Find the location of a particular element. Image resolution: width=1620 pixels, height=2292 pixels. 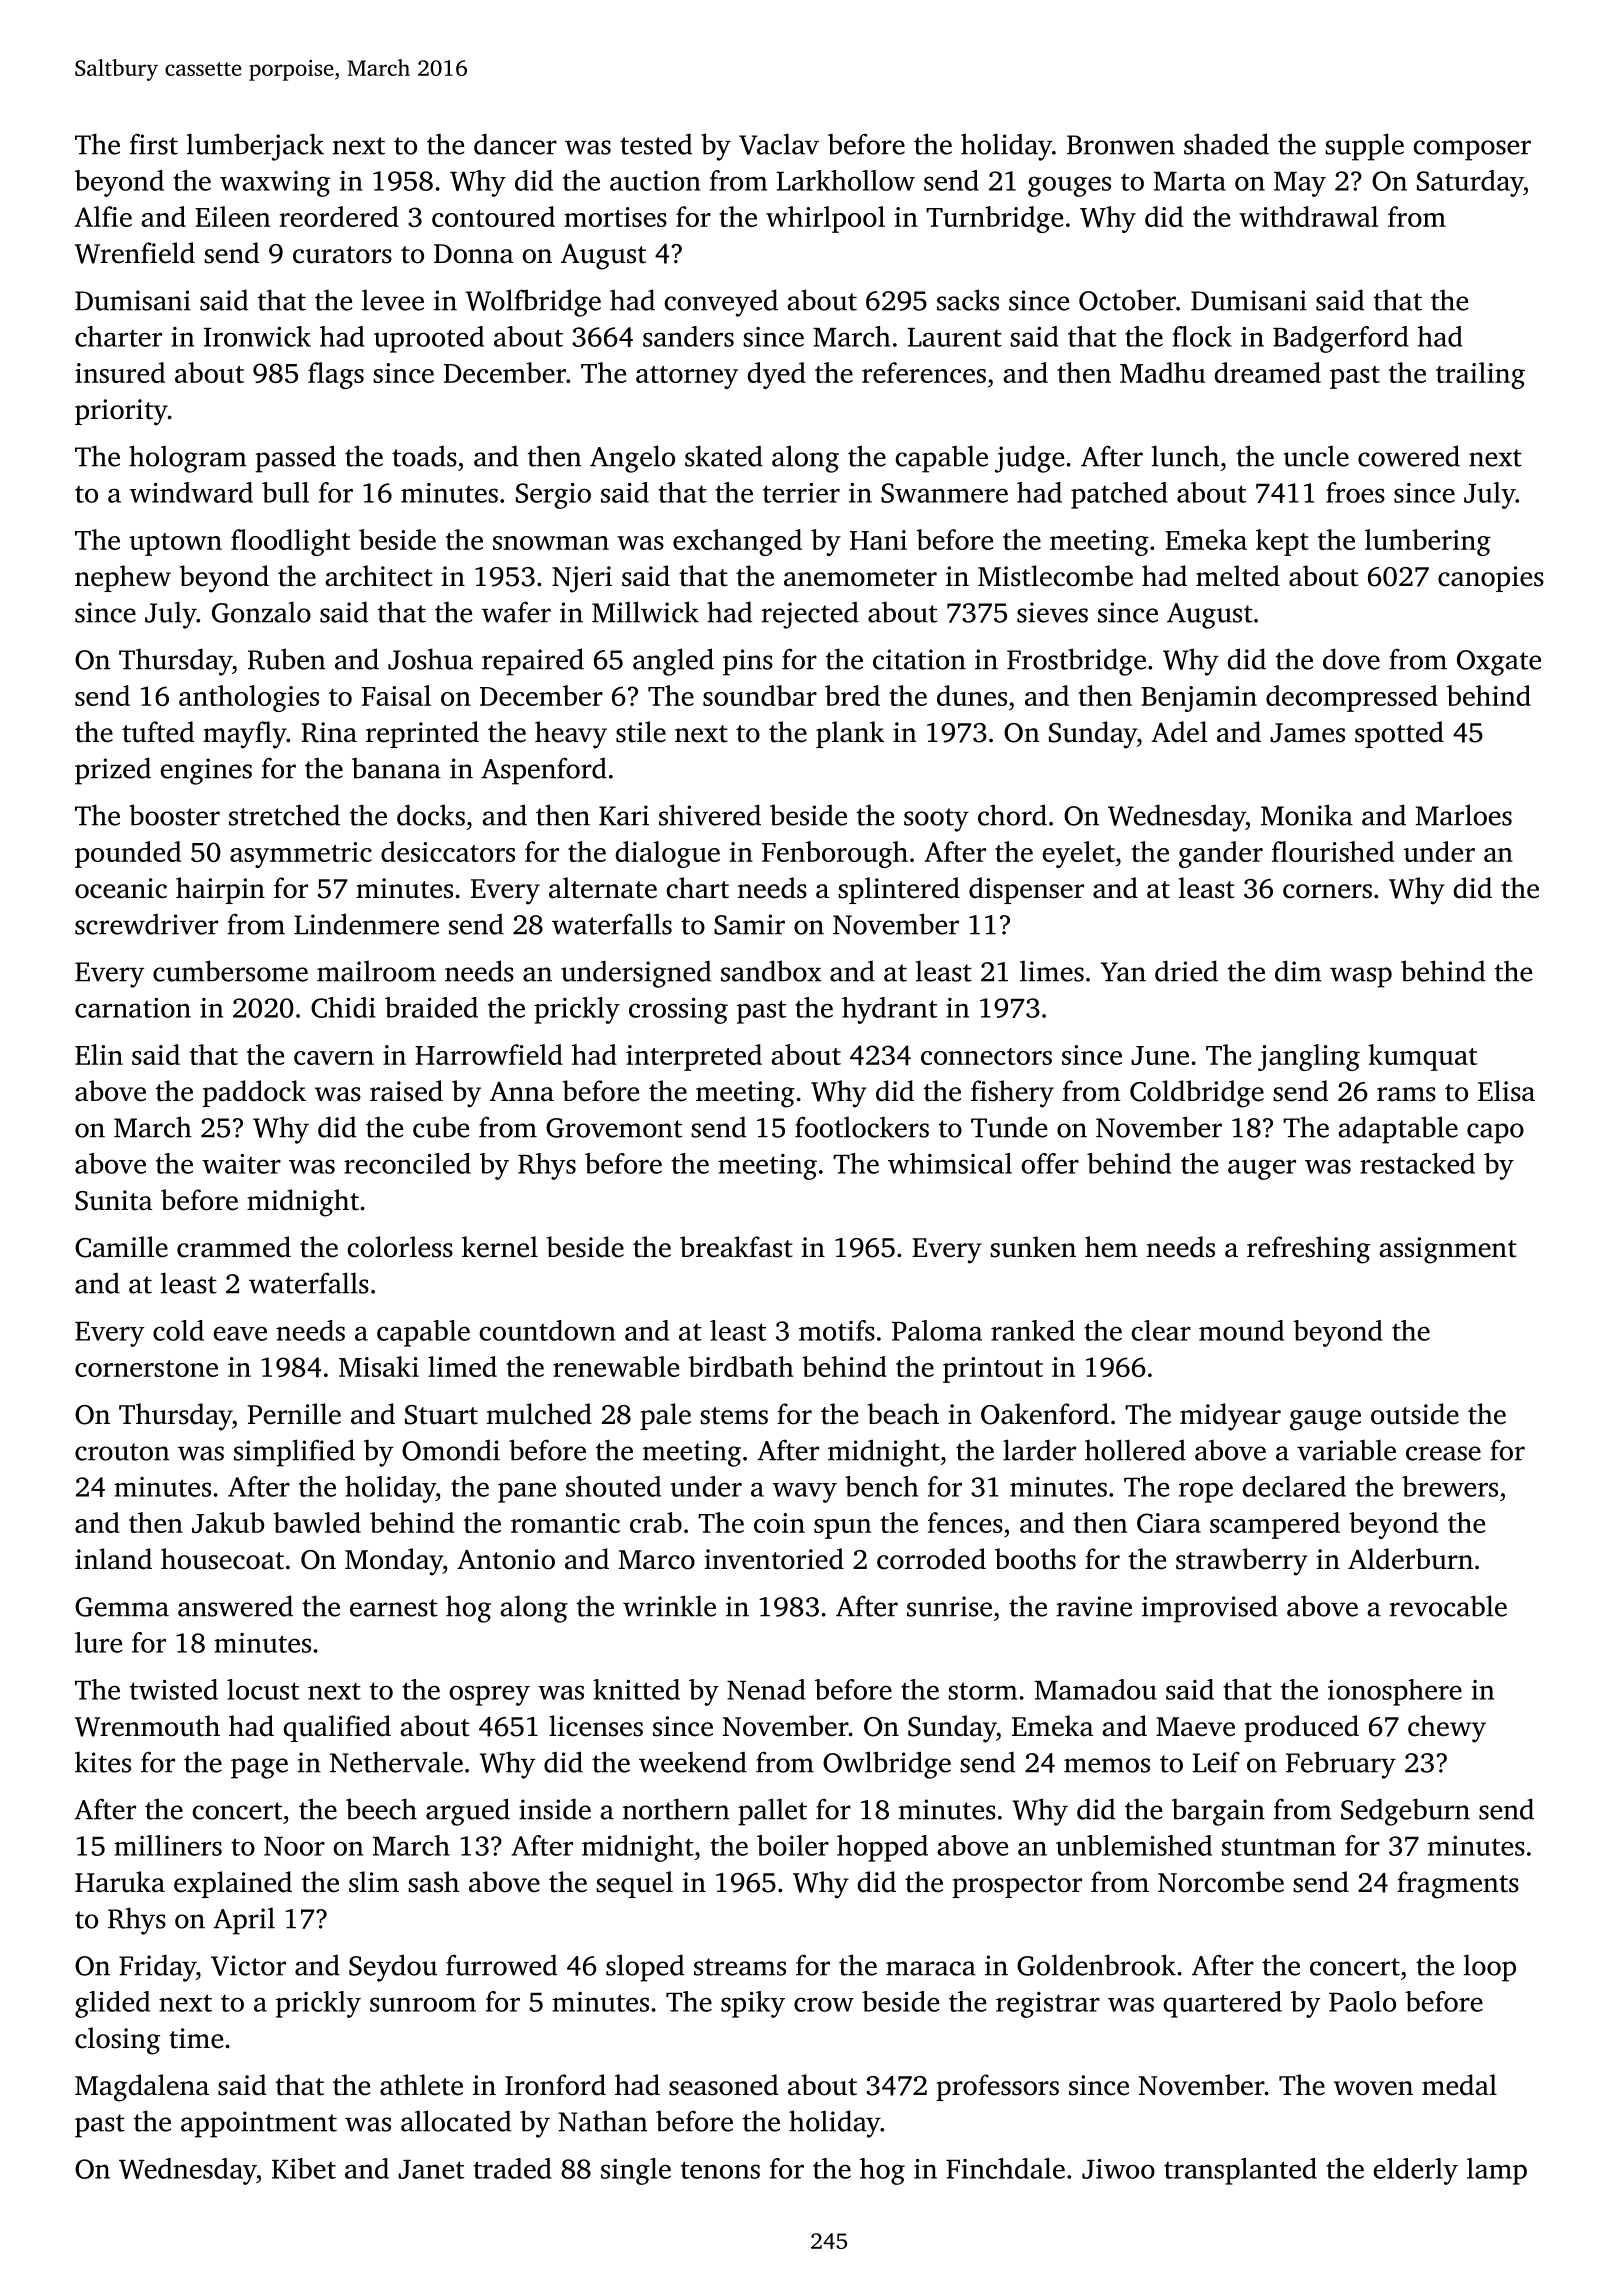

answered is located at coordinates (235, 1606).
